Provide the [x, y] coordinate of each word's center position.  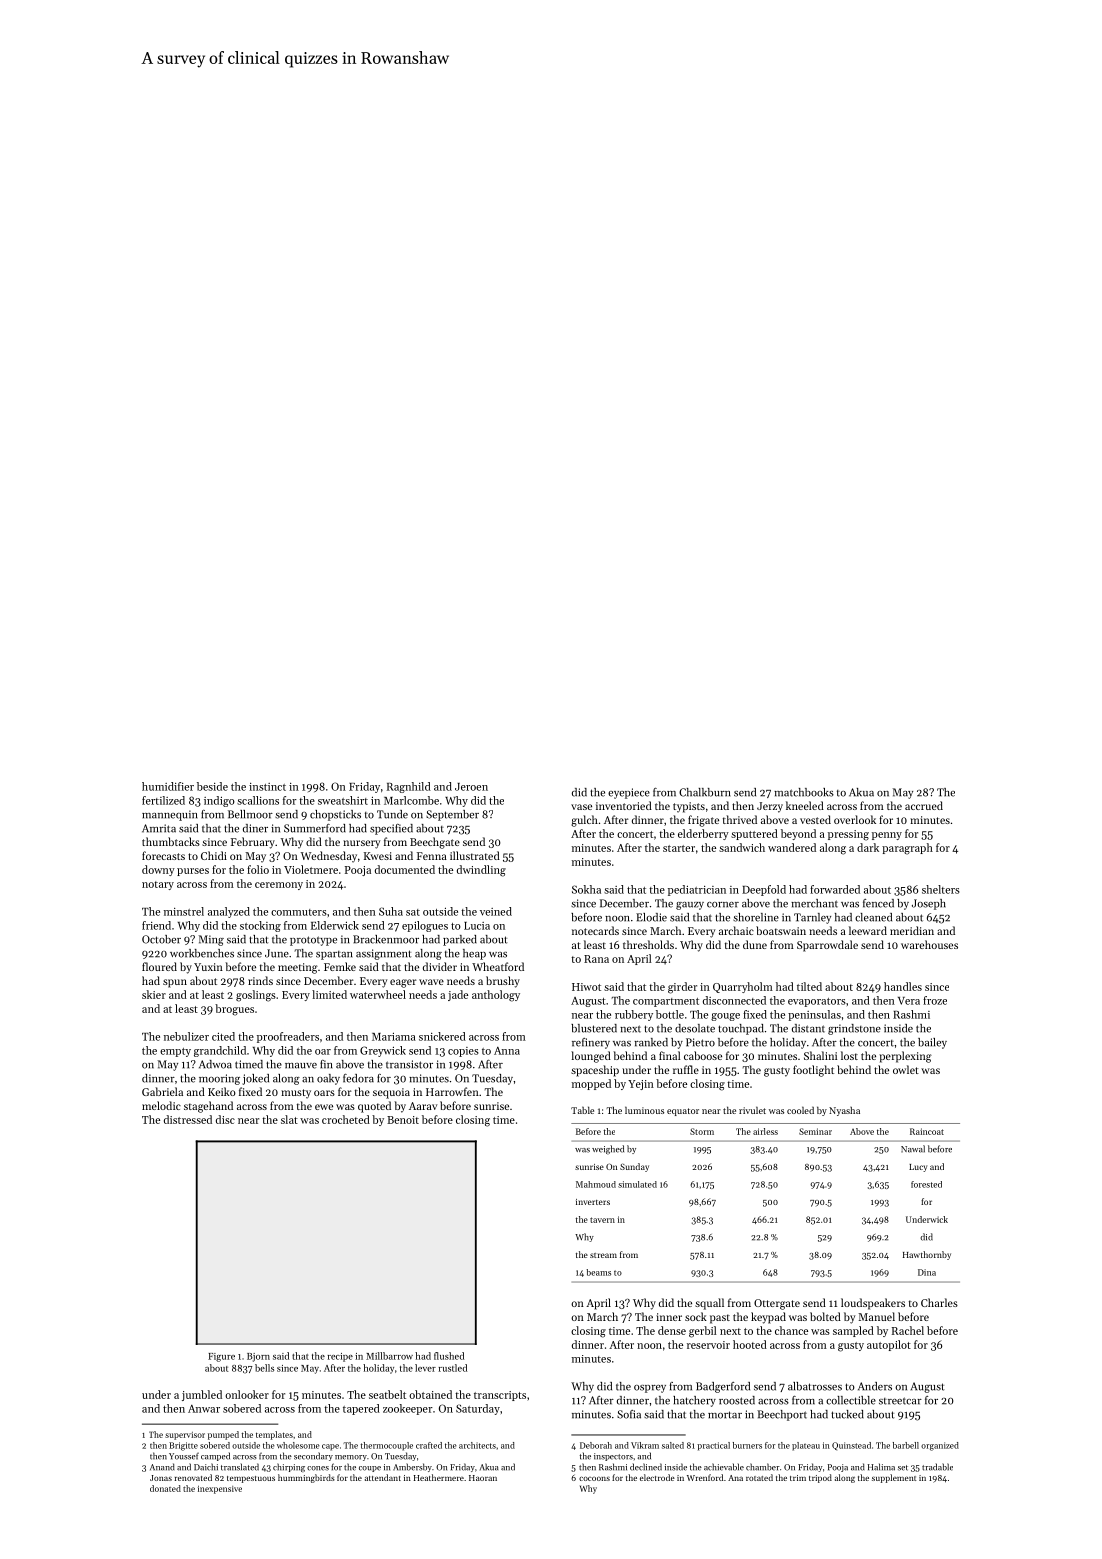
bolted [825, 1316]
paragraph [907, 849]
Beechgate [435, 843]
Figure [221, 1357]
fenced [878, 903]
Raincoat [927, 1131]
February [253, 843]
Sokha [586, 889]
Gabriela [162, 1091]
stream [603, 1255]
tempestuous [251, 1479]
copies [463, 1052]
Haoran [483, 1478]
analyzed [229, 912]
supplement [894, 1478]
